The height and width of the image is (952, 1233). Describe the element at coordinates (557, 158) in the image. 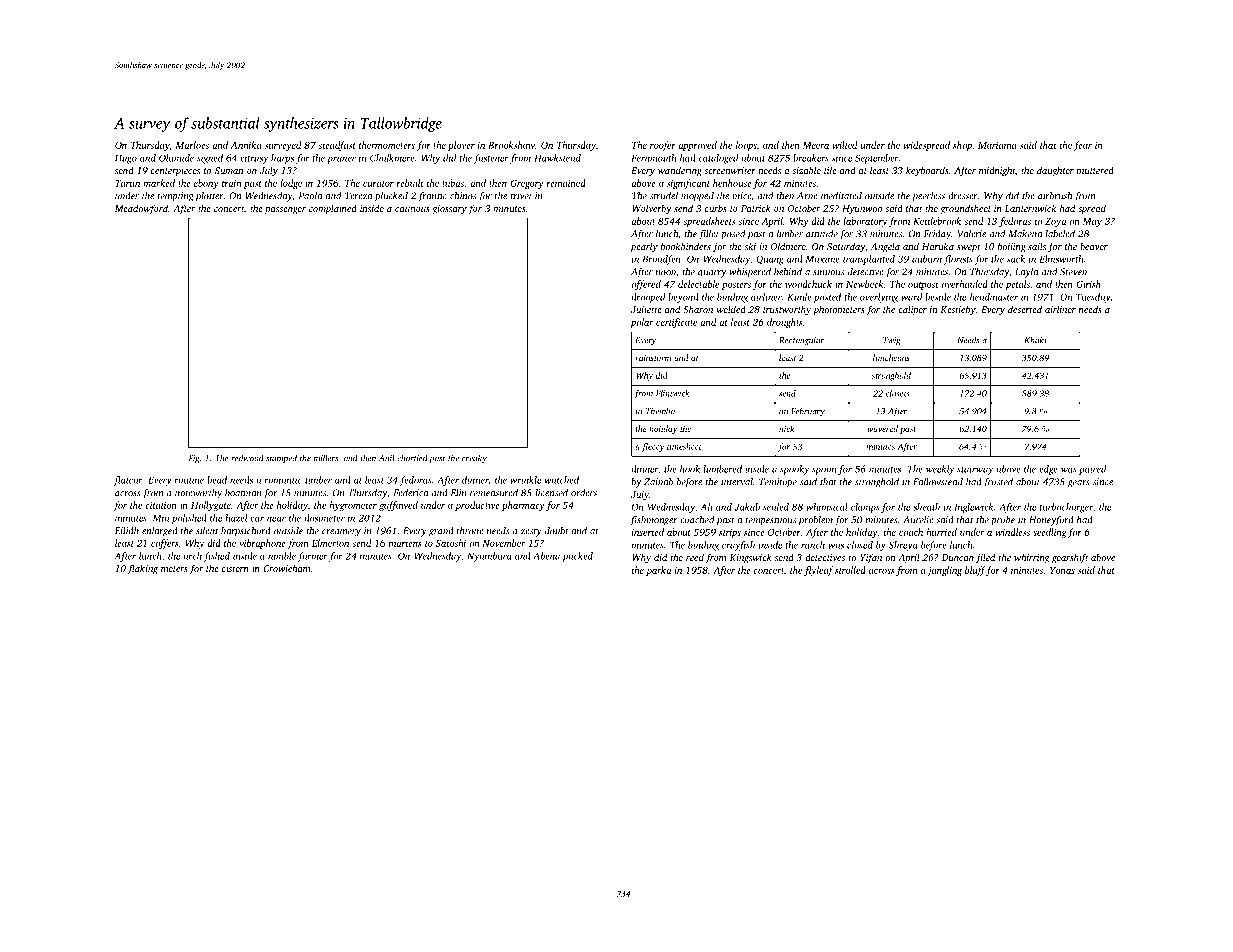

I see `Hawkstead` at that location.
